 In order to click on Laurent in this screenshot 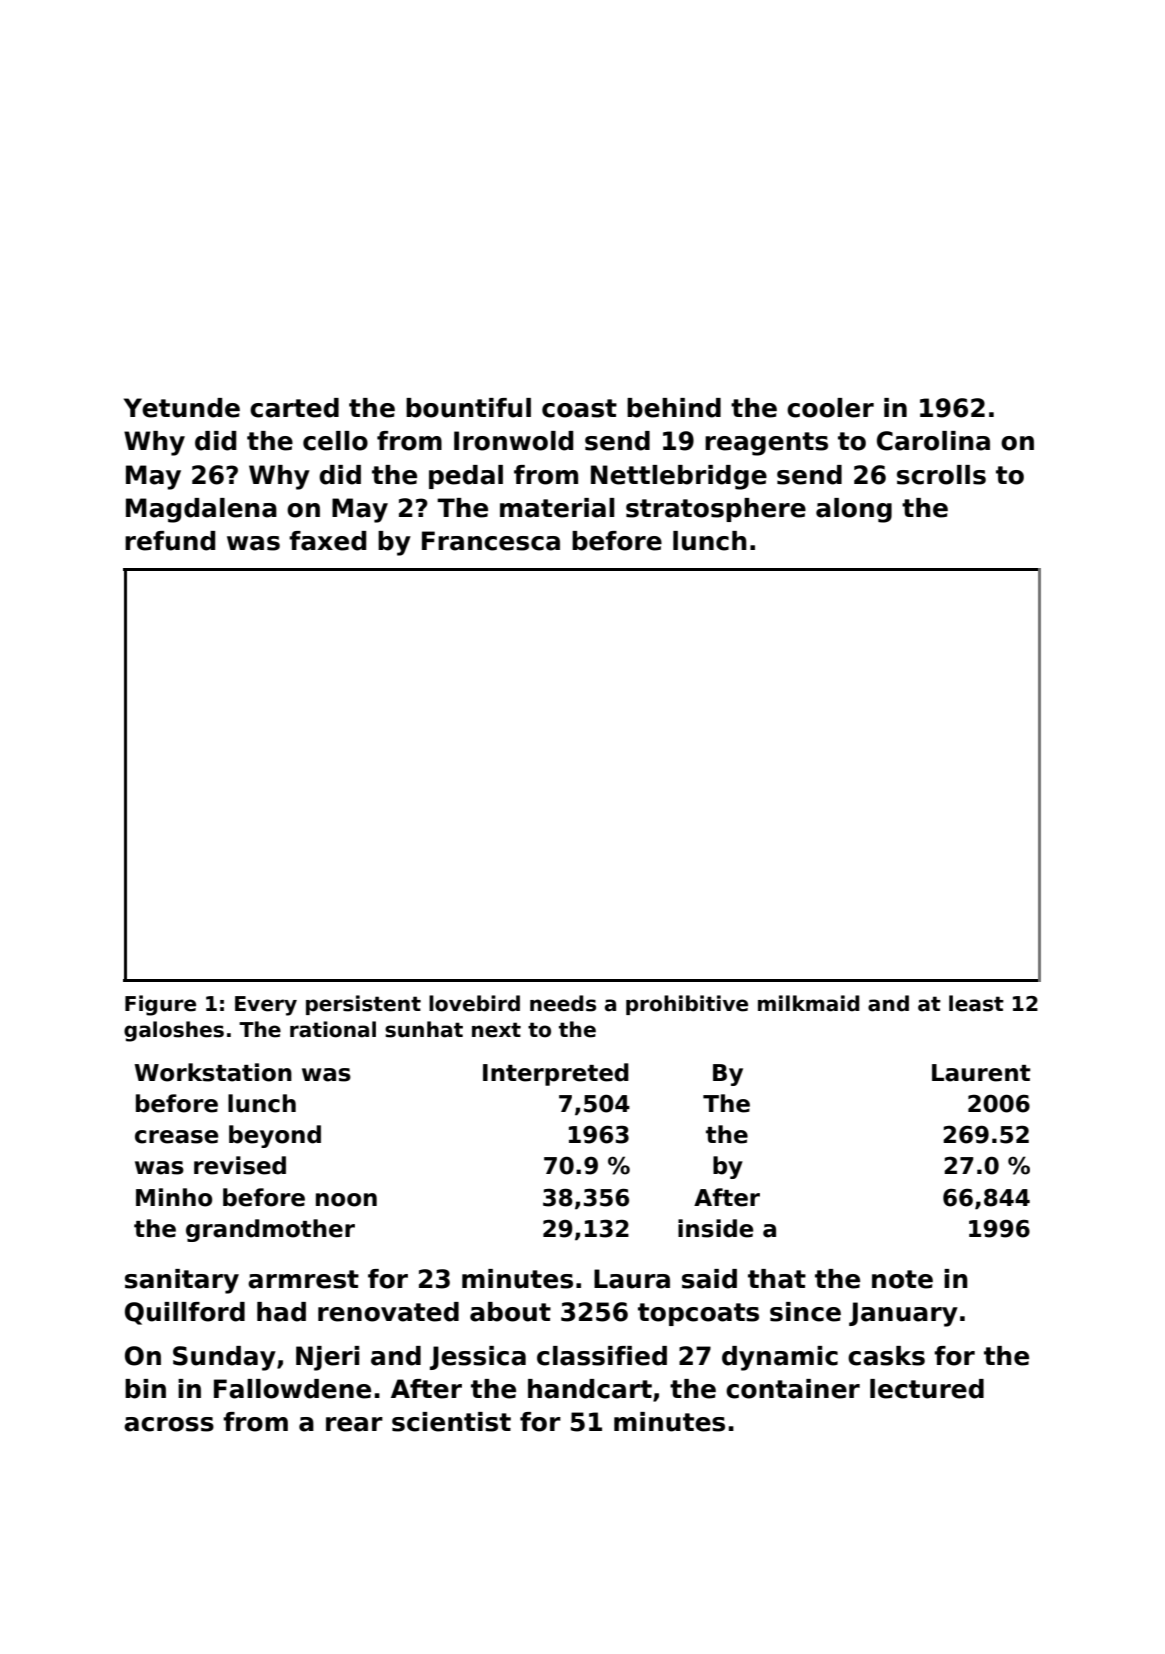, I will do `click(981, 1073)`.
